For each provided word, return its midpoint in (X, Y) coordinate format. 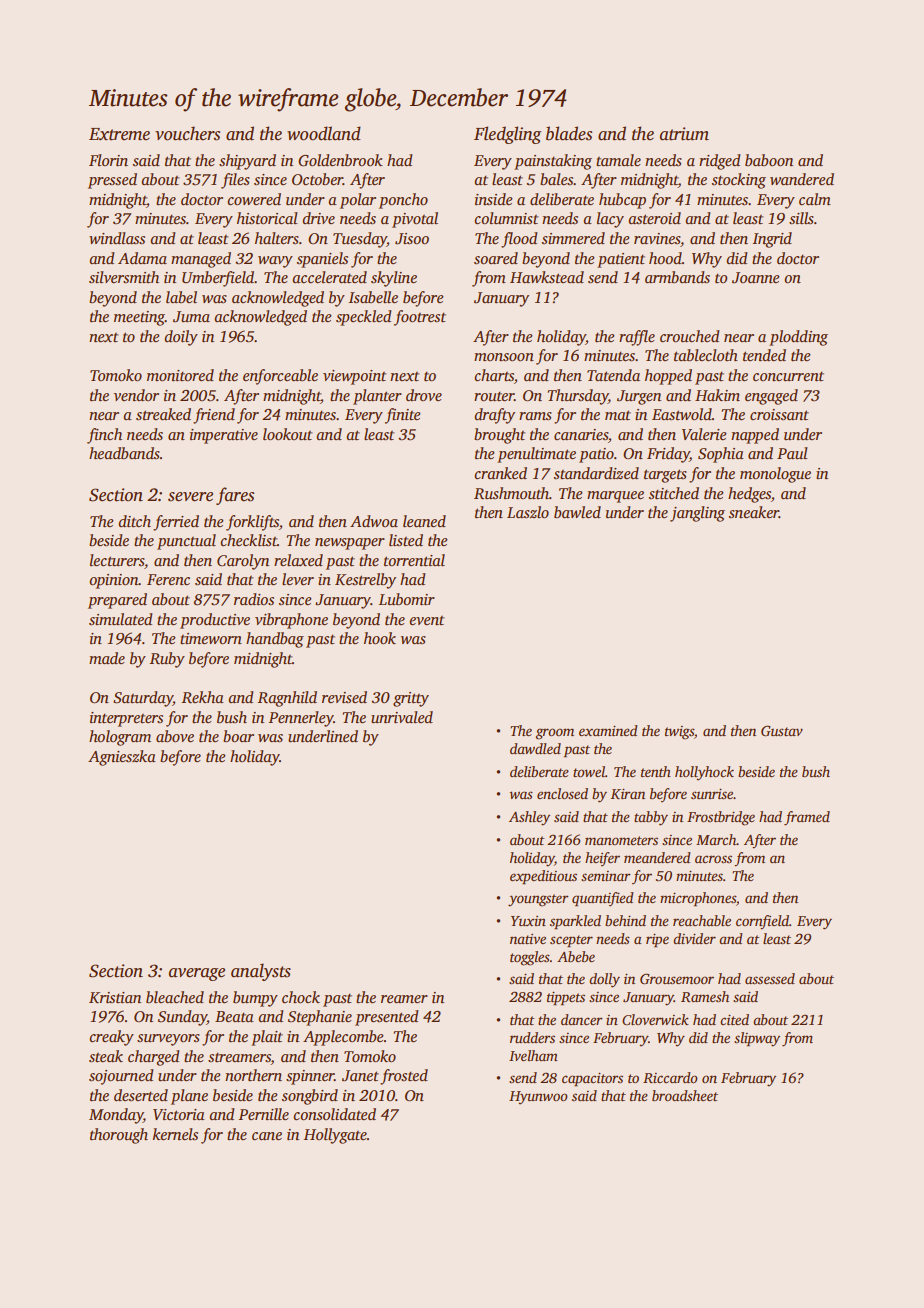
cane (267, 1136)
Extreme (119, 134)
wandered (802, 179)
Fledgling (508, 135)
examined (608, 730)
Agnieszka (122, 758)
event (427, 620)
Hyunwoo (538, 1098)
